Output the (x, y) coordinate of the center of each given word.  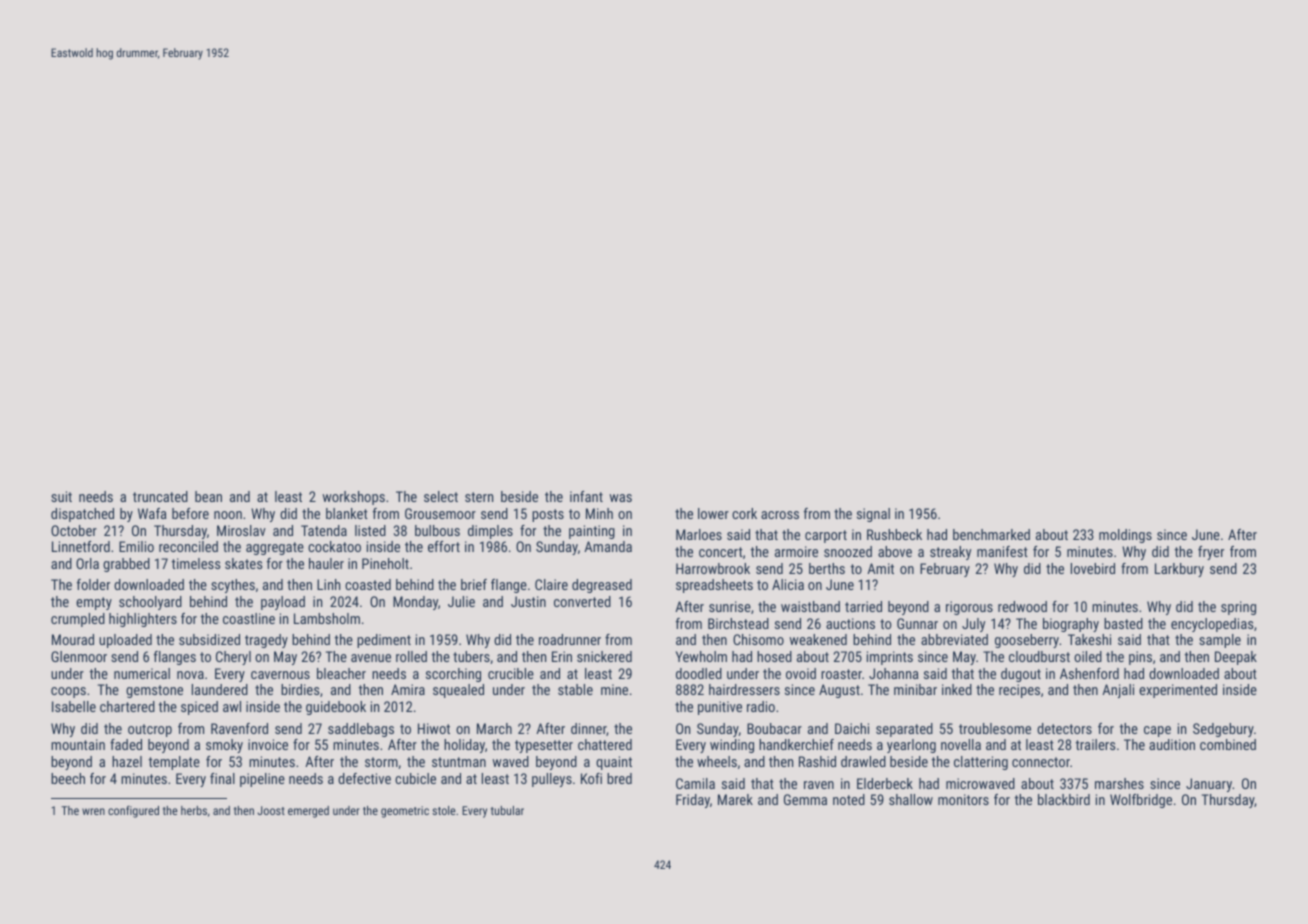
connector (1041, 762)
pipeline (262, 780)
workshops (354, 498)
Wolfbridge (1141, 801)
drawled (863, 761)
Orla (87, 563)
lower (713, 513)
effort (444, 546)
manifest (1002, 551)
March (494, 728)
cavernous (280, 675)
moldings (1125, 536)
